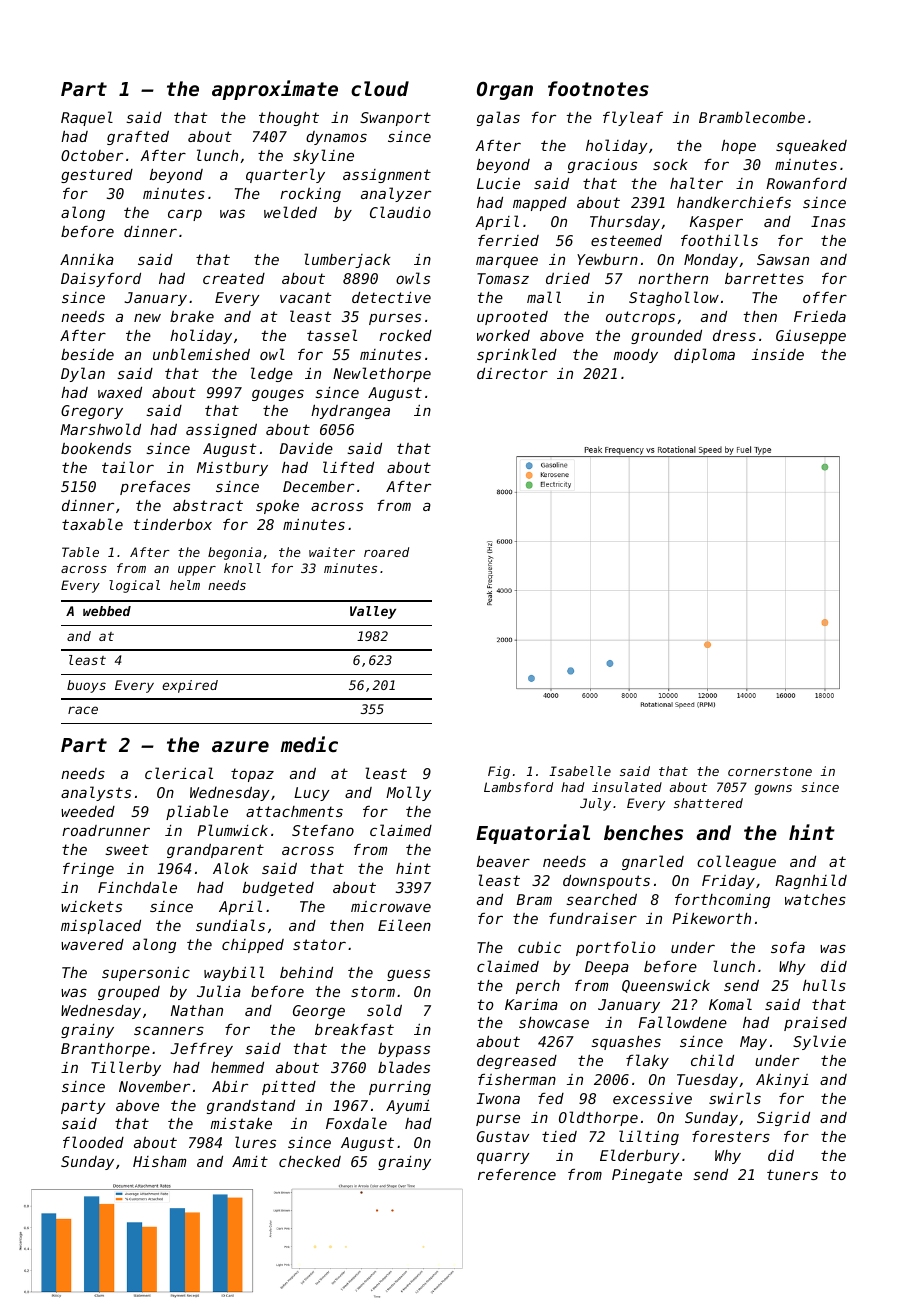  What do you see at coordinates (159, 1161) in the page?
I see `Hisham` at bounding box center [159, 1161].
